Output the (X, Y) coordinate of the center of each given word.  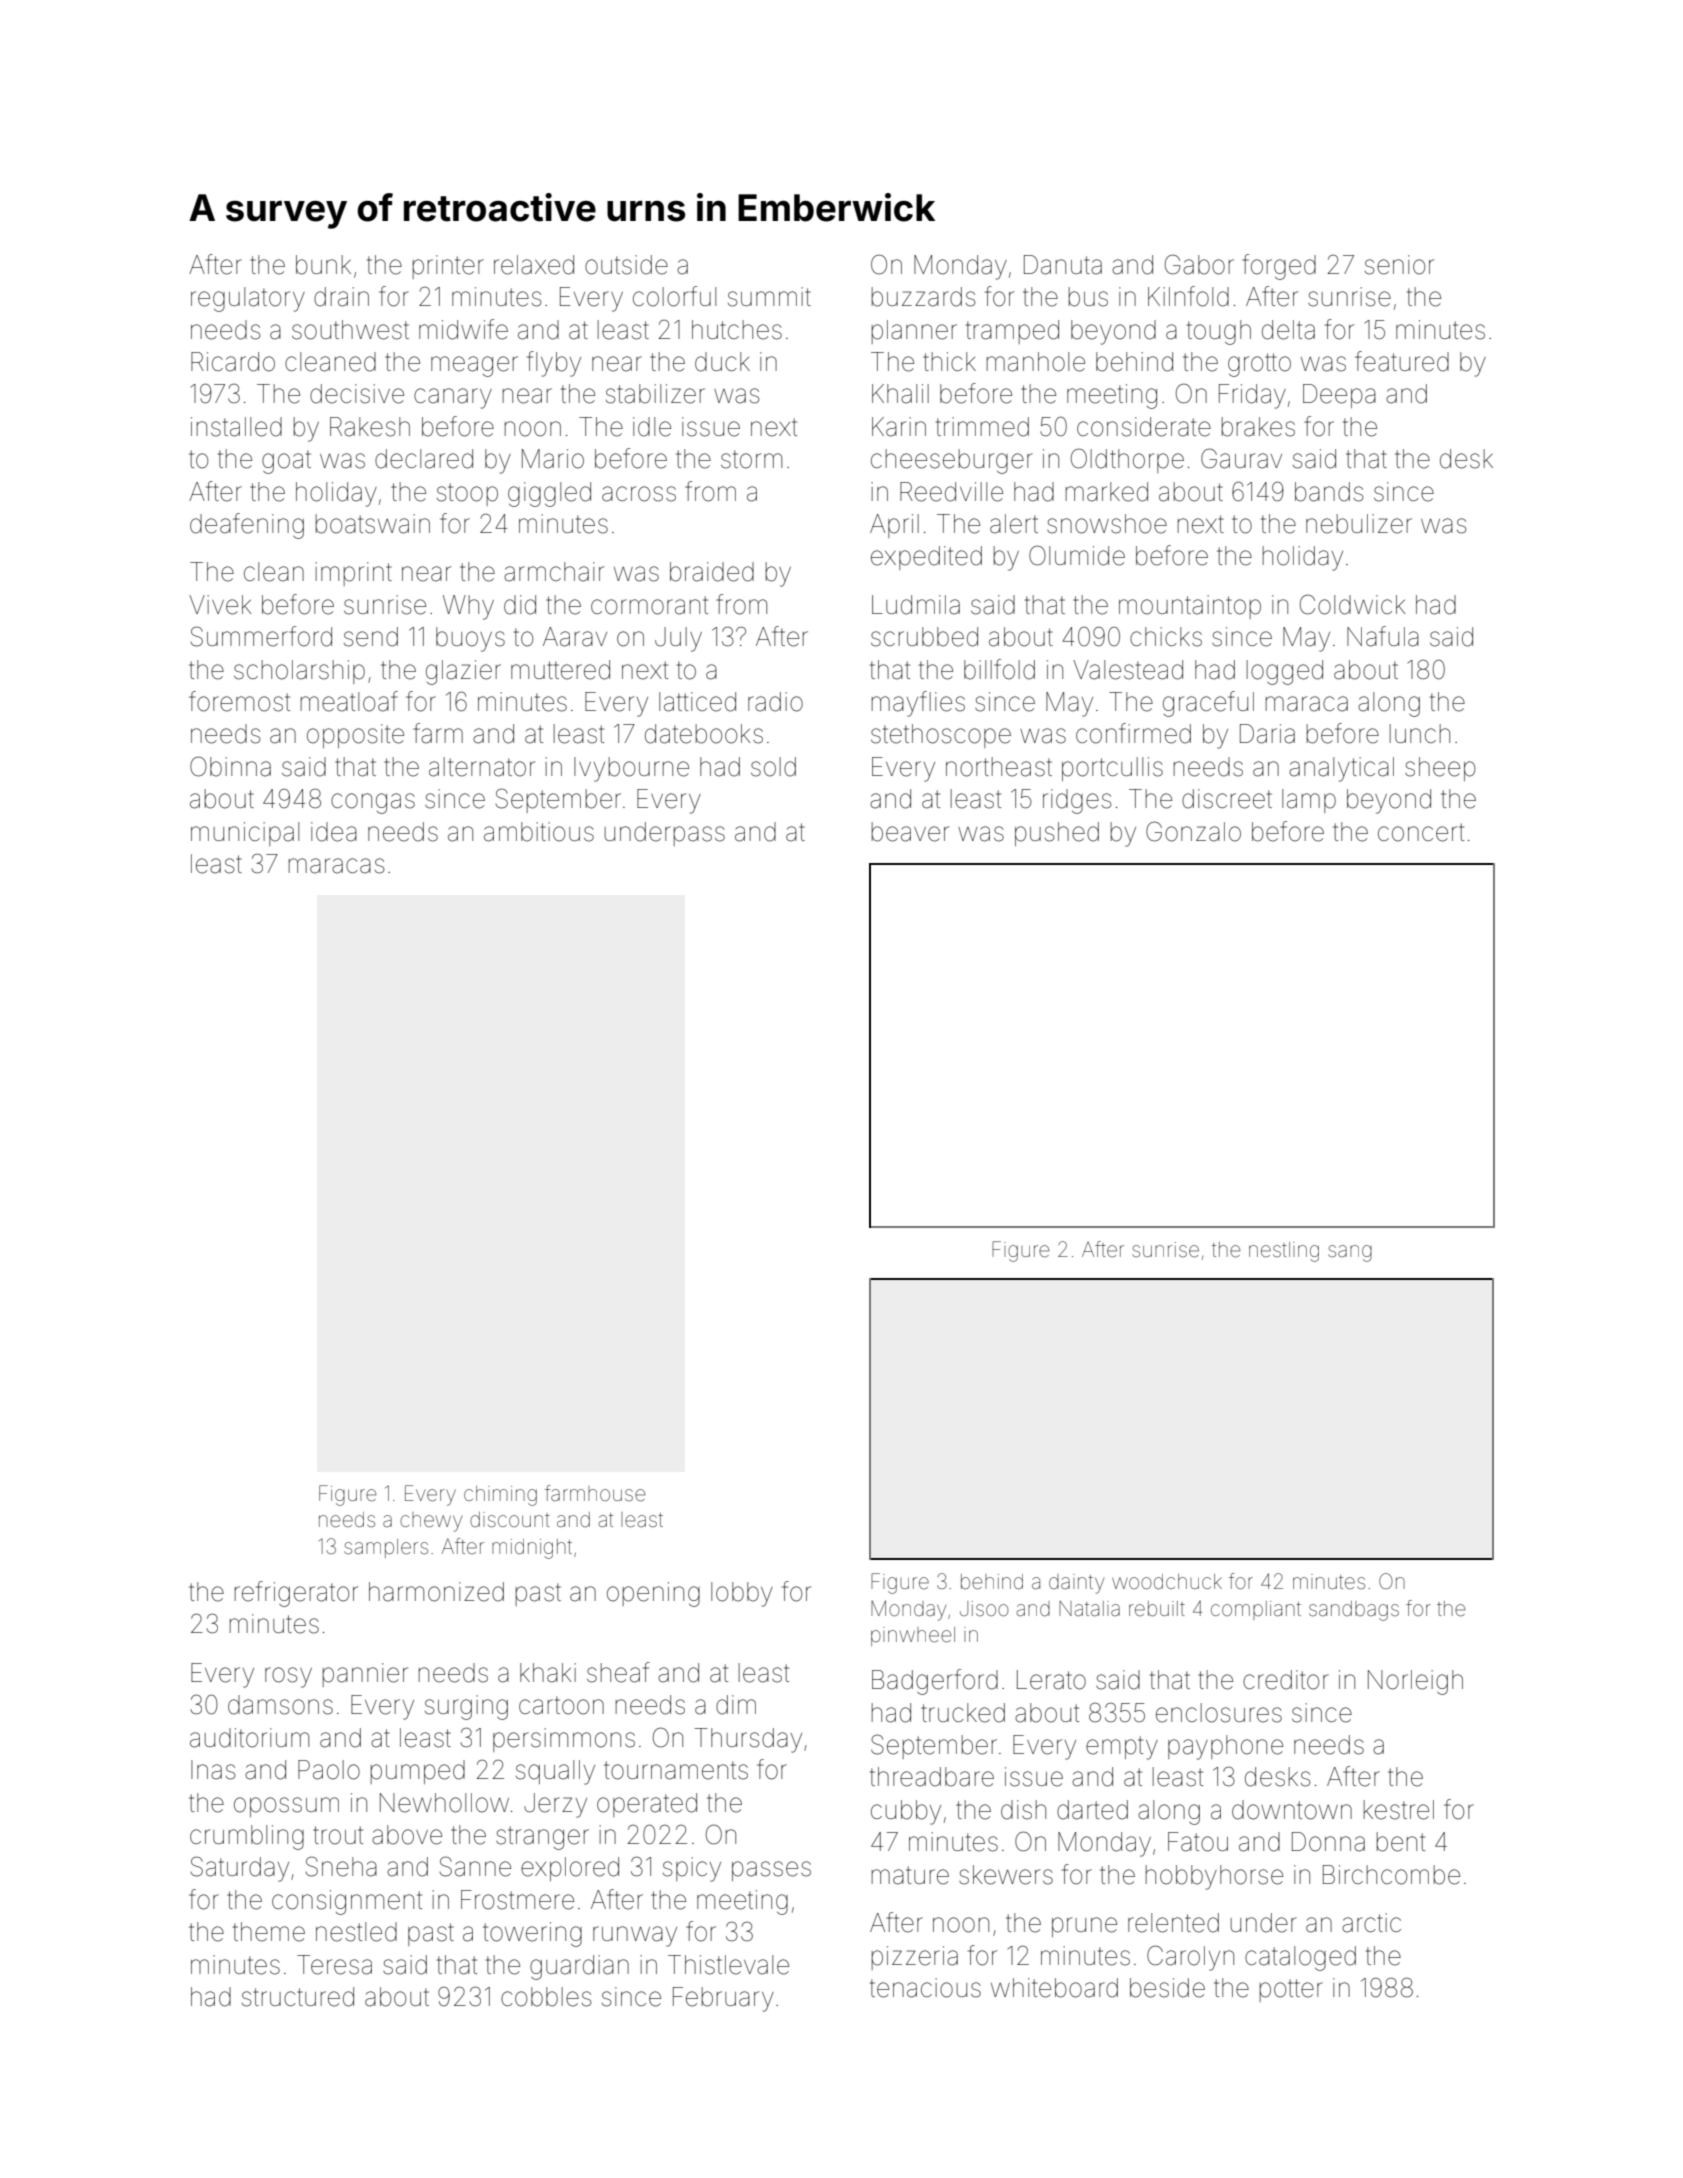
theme (269, 1932)
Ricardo (233, 362)
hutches (737, 330)
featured (1402, 361)
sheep (1440, 769)
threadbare (932, 1777)
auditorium (249, 1738)
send (371, 637)
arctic (1371, 1923)
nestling (1284, 1252)
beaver (910, 832)
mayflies (918, 704)
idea (334, 832)
